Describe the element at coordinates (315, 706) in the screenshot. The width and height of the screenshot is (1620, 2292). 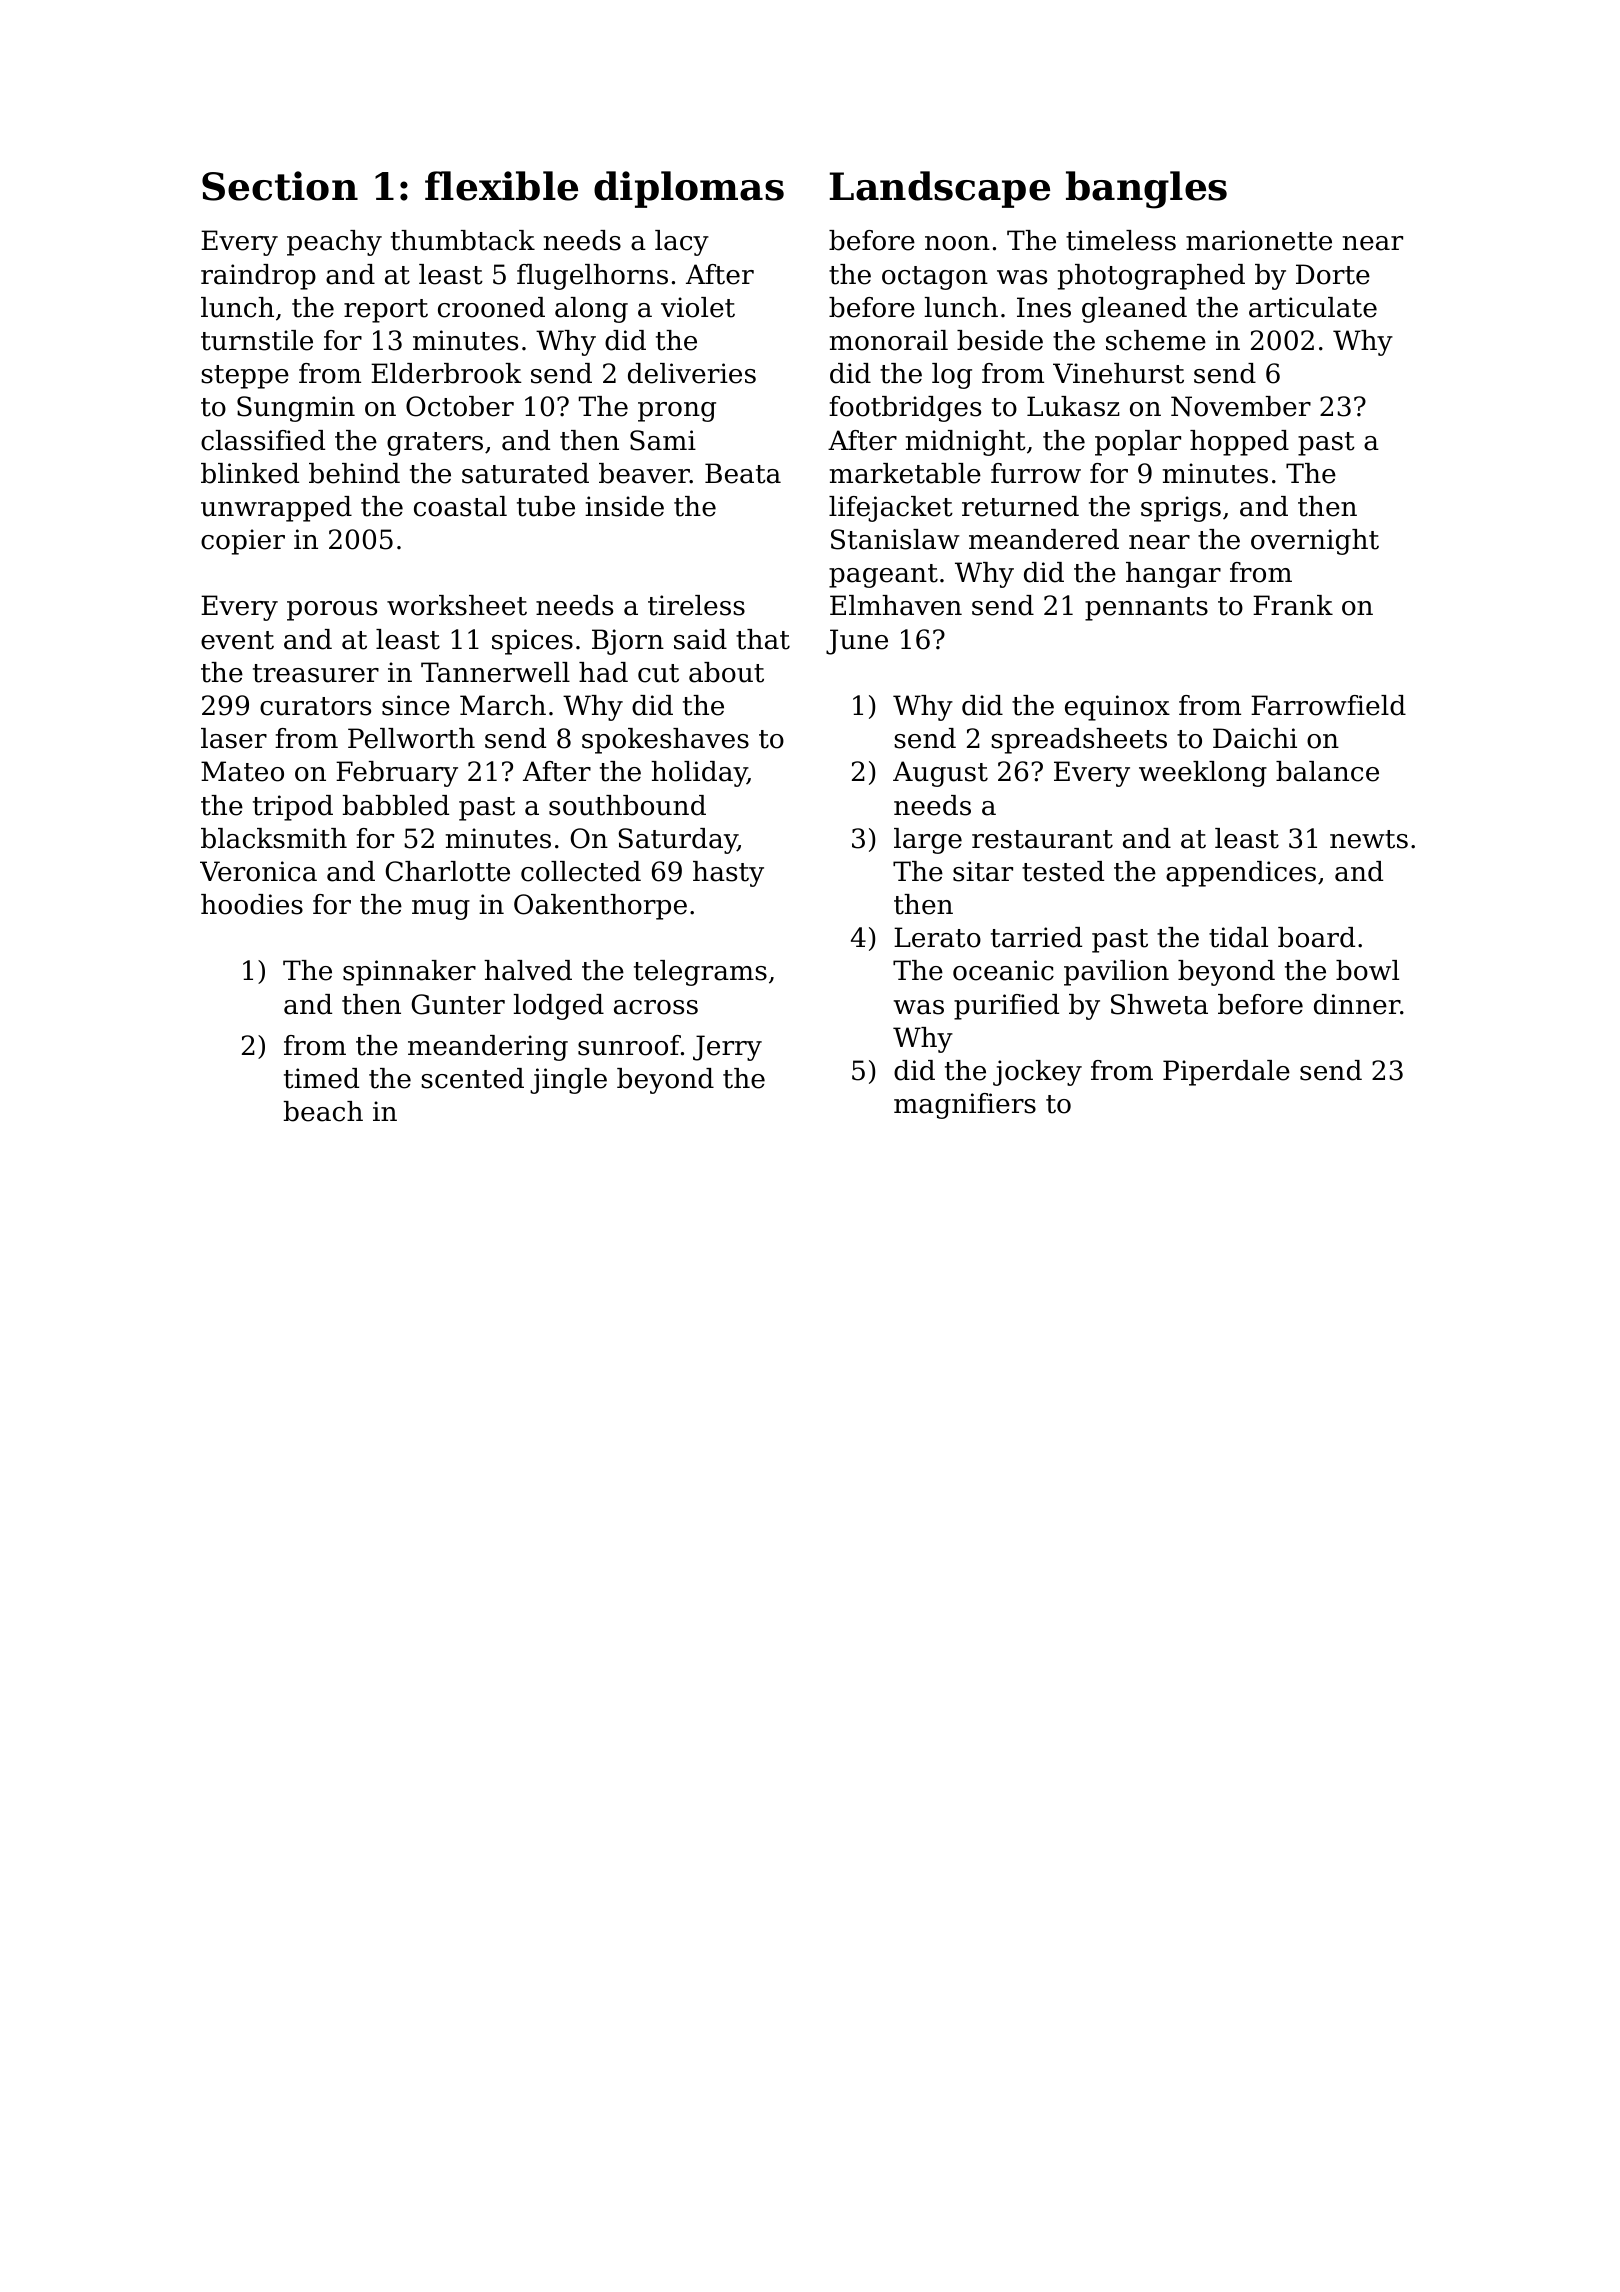
I see `curators` at that location.
